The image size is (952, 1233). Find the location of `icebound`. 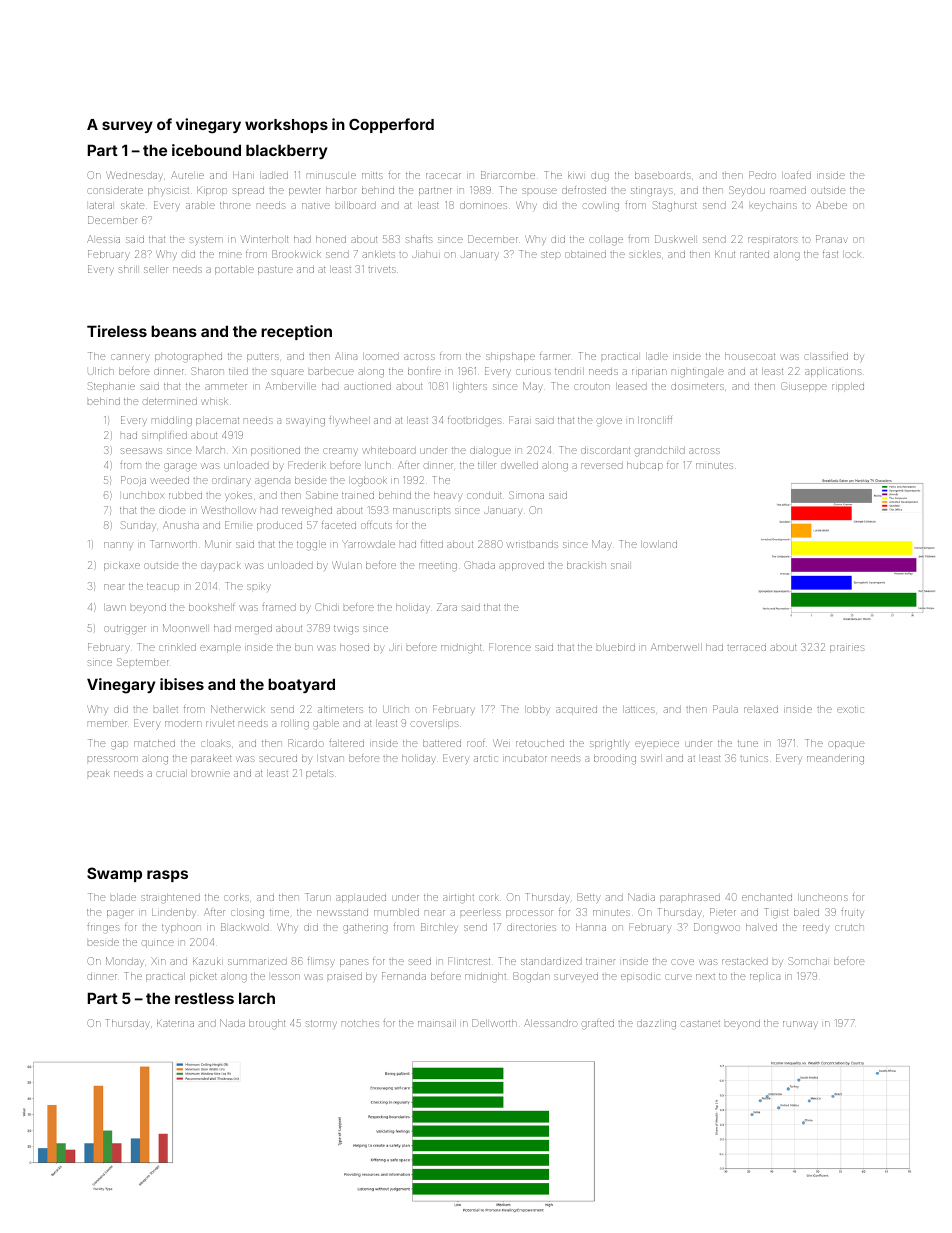

icebound is located at coordinates (206, 150).
